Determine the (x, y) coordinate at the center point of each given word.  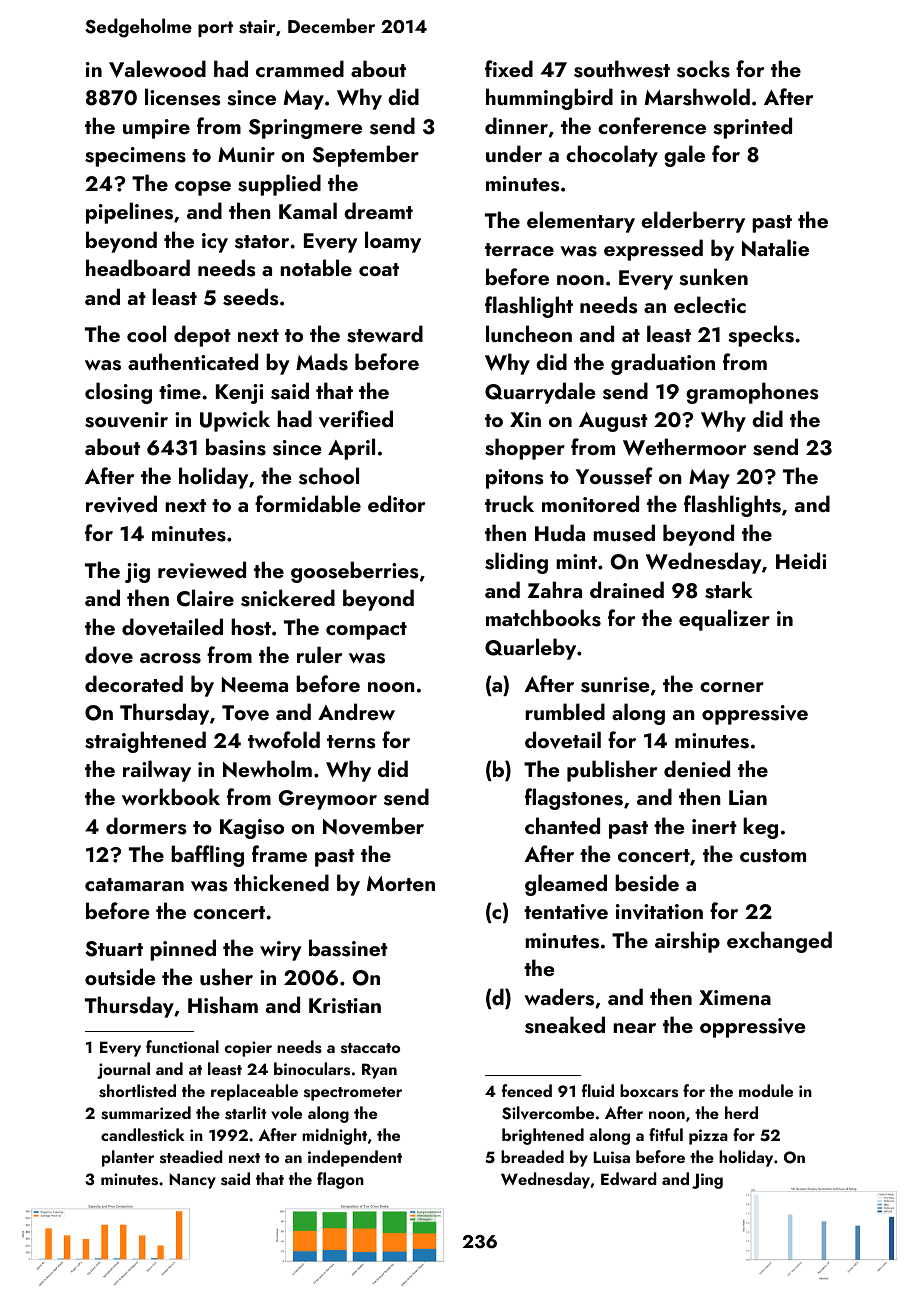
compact (366, 631)
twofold (284, 739)
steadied (191, 1157)
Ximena (735, 997)
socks (703, 69)
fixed (509, 68)
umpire (156, 129)
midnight (334, 1136)
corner (732, 687)
